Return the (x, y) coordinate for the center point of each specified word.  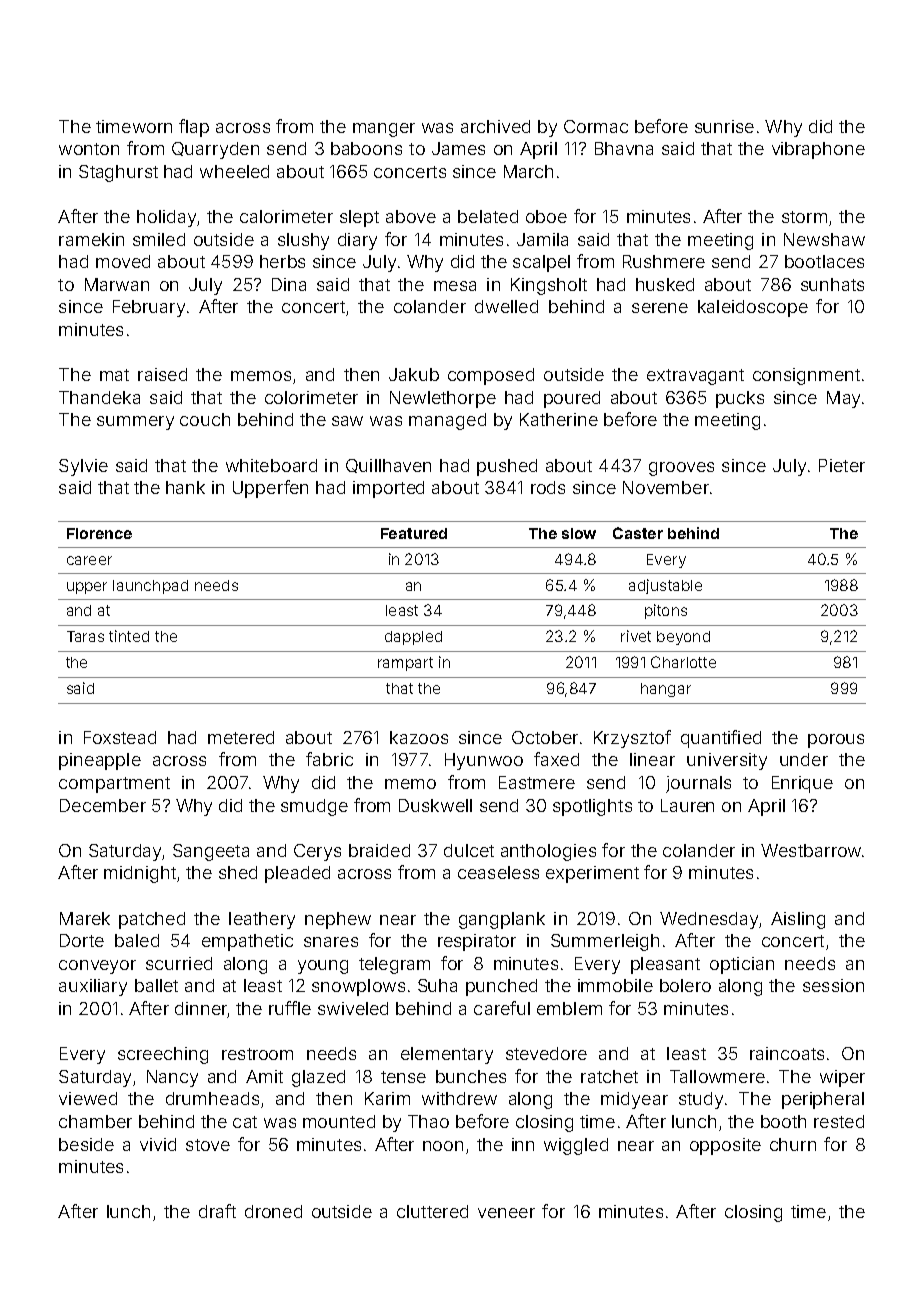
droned (273, 1211)
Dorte (82, 940)
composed (491, 376)
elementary (447, 1055)
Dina (289, 284)
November (666, 487)
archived (495, 126)
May (843, 399)
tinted (129, 636)
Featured (414, 533)
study (701, 1100)
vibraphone (818, 150)
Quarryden (215, 150)
